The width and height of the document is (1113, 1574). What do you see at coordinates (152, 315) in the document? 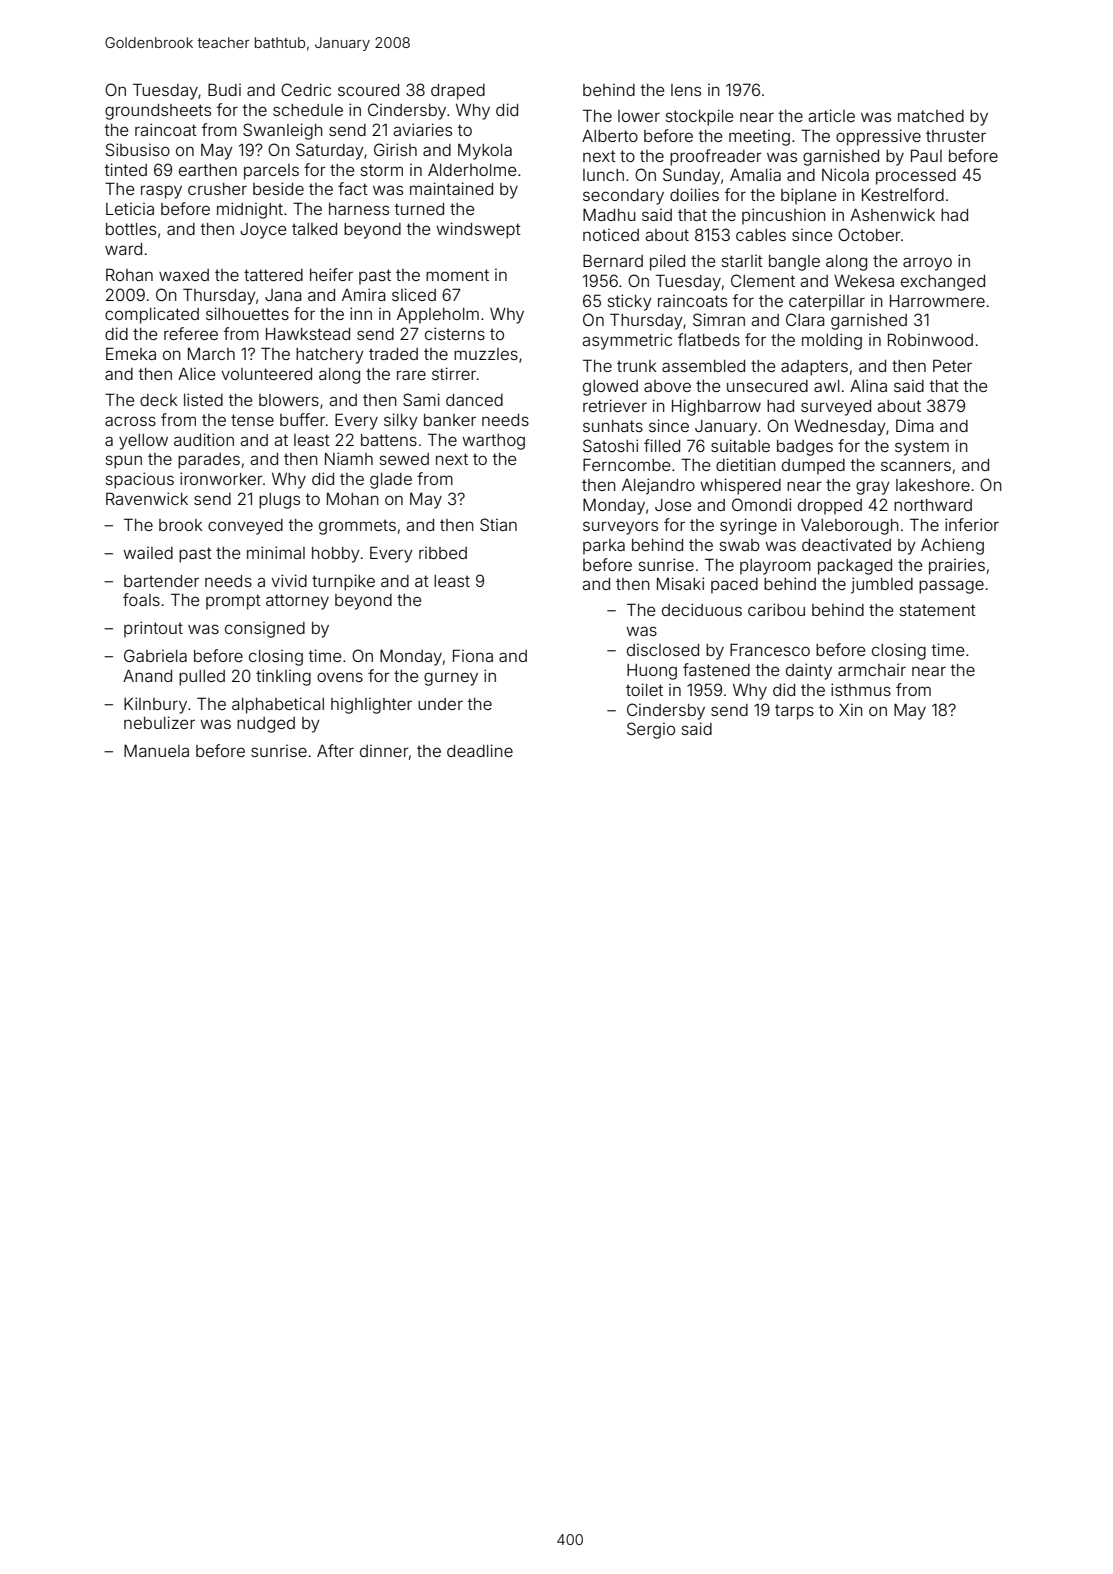
I see `complicated` at bounding box center [152, 315].
